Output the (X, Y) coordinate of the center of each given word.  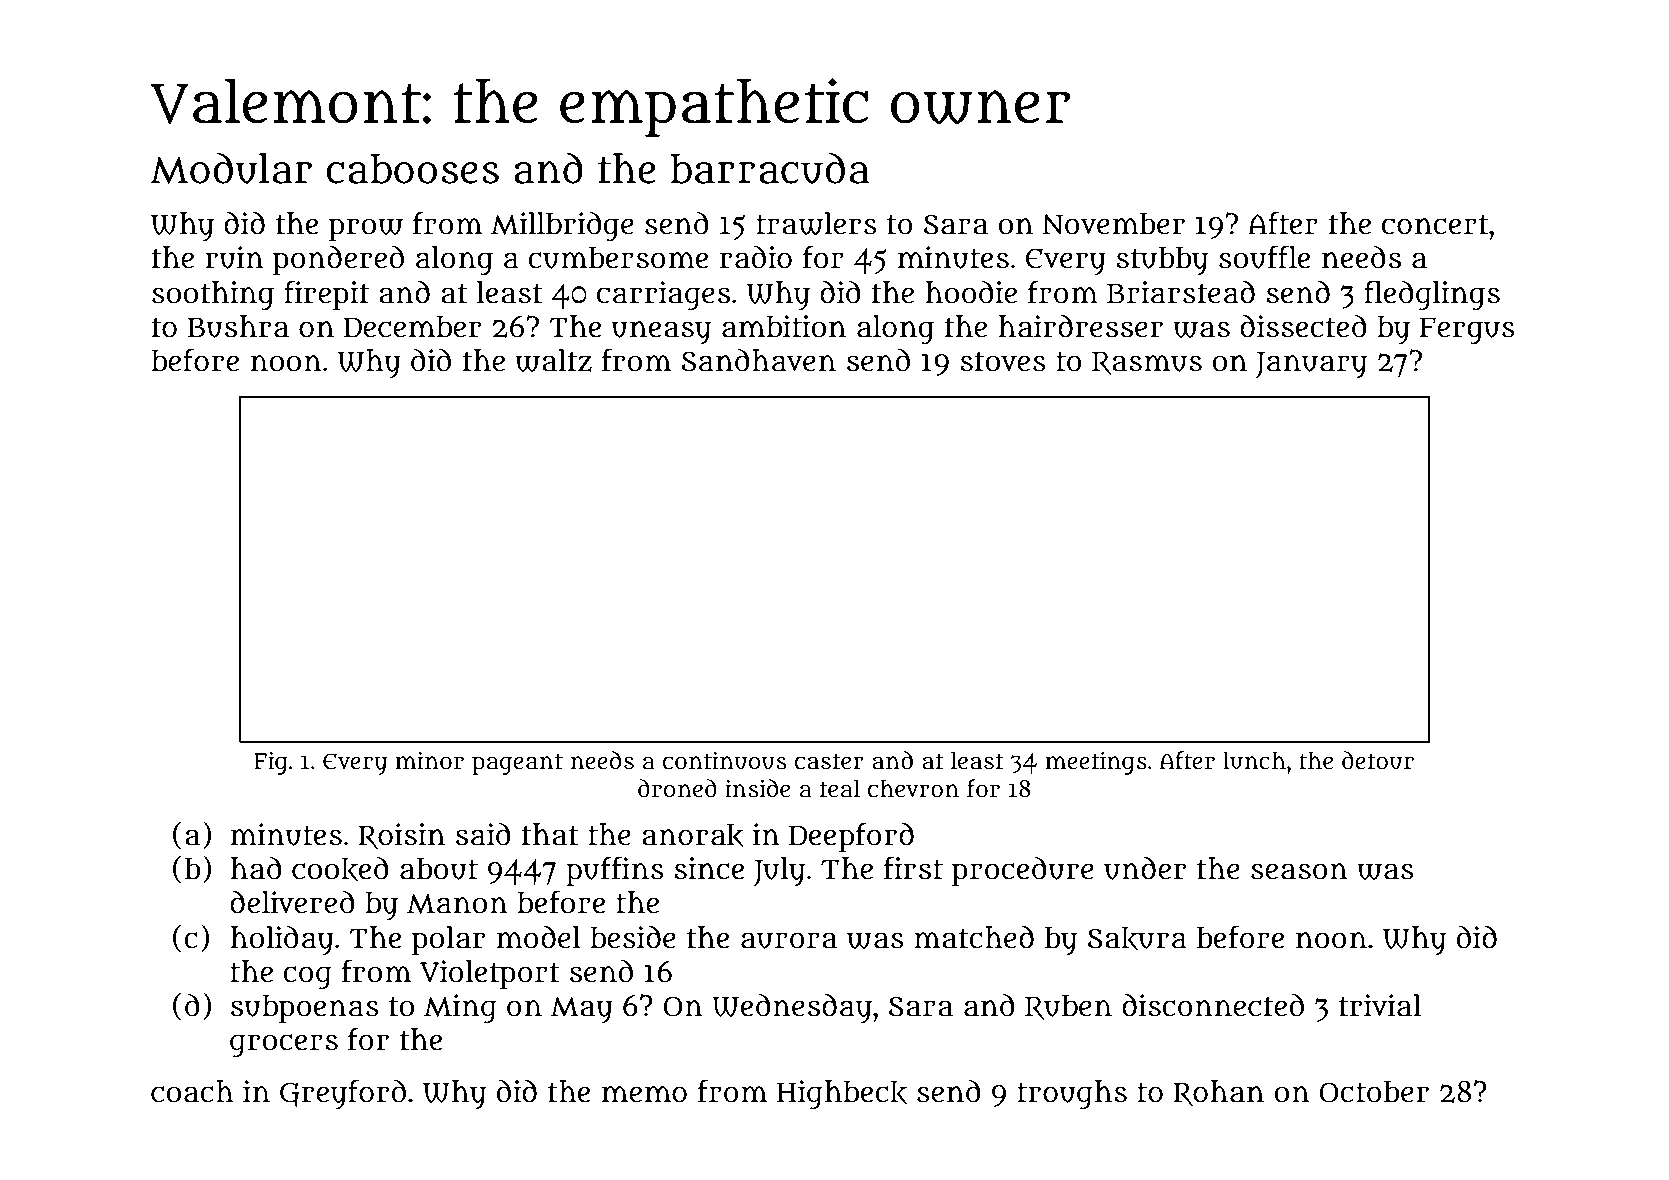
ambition (784, 326)
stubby (1162, 261)
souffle (1264, 257)
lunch (1254, 760)
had (256, 868)
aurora (789, 940)
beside (633, 937)
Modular (231, 168)
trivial (1380, 1005)
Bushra (238, 326)
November (1114, 223)
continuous (724, 760)
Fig (271, 763)
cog (307, 977)
